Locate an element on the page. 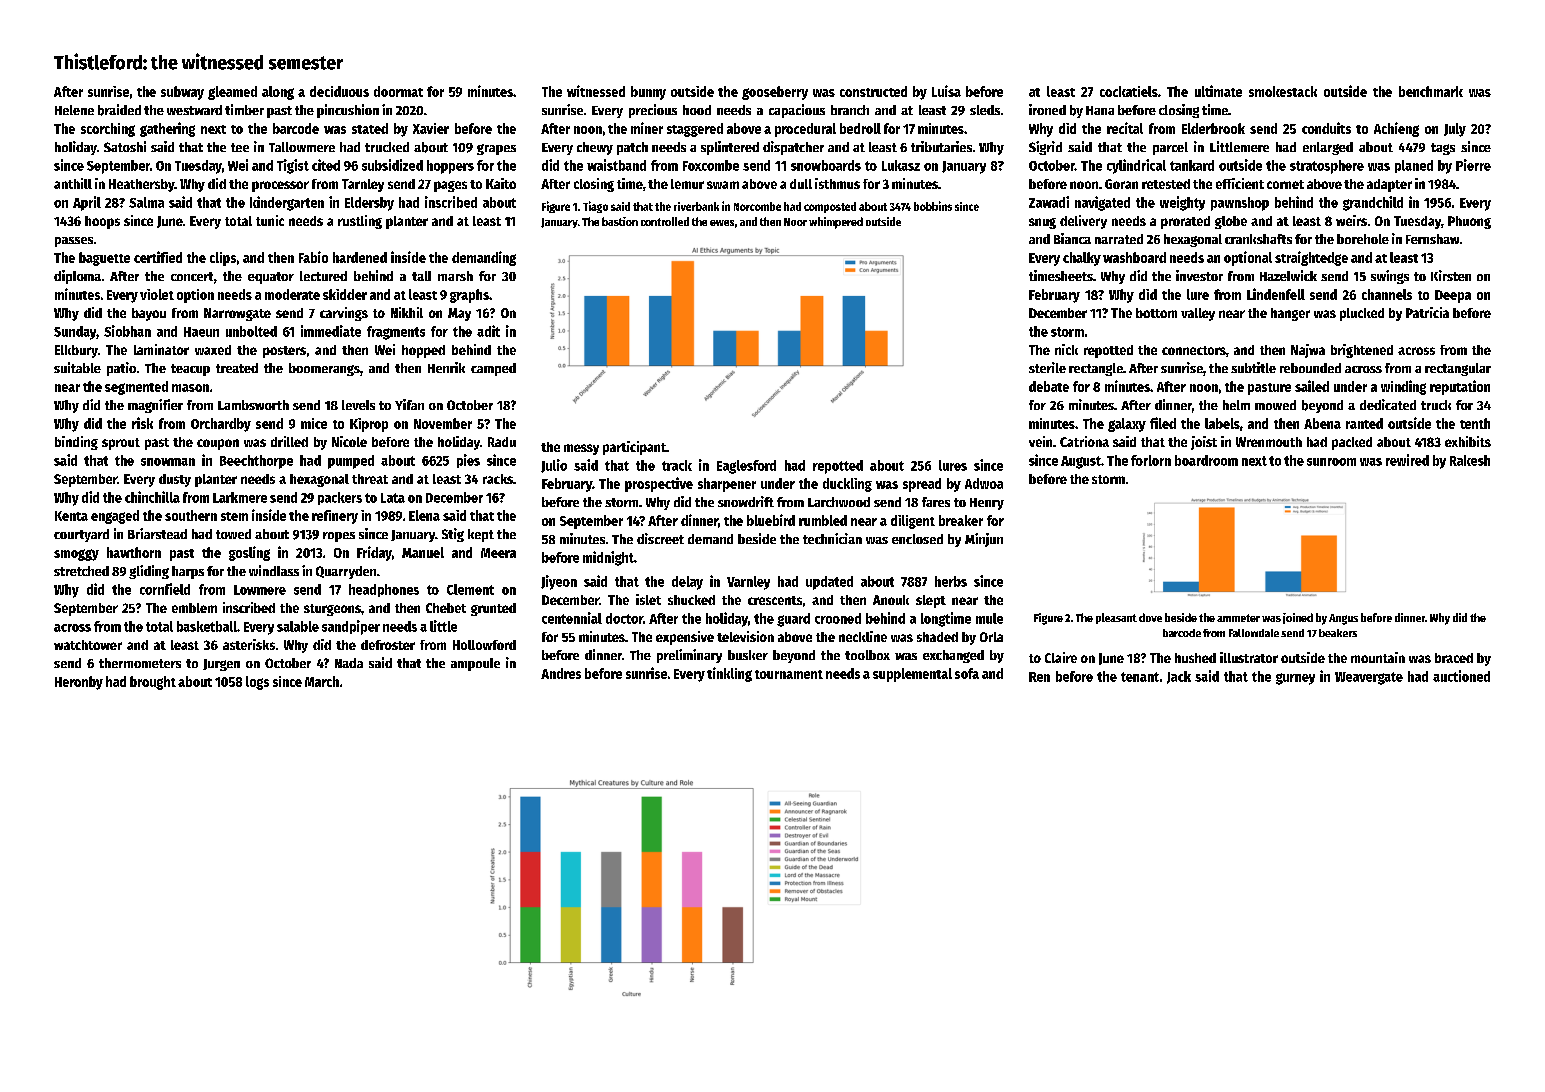  lectured is located at coordinates (323, 276).
